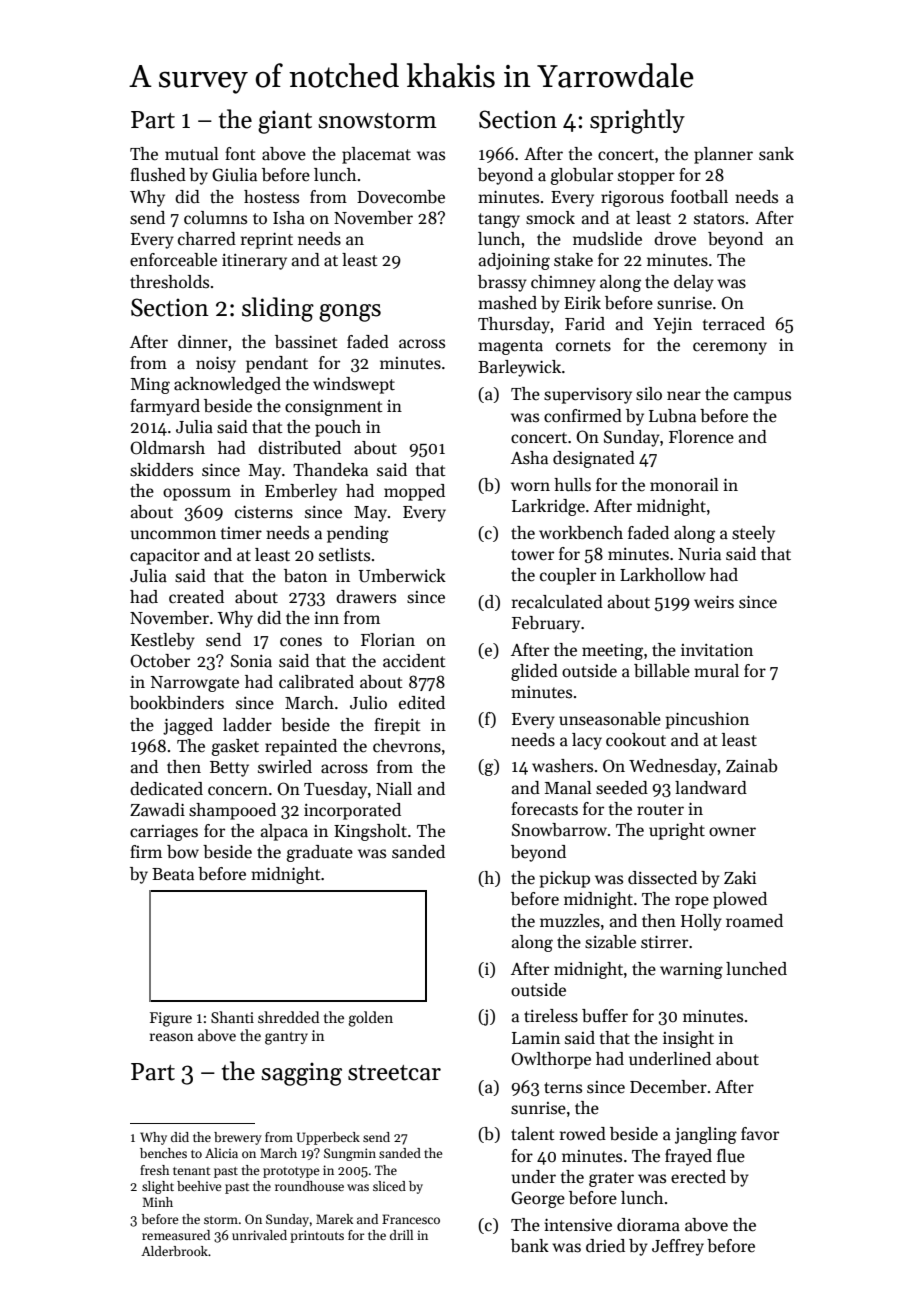 This screenshot has height=1314, width=924. I want to click on golden, so click(370, 1019).
